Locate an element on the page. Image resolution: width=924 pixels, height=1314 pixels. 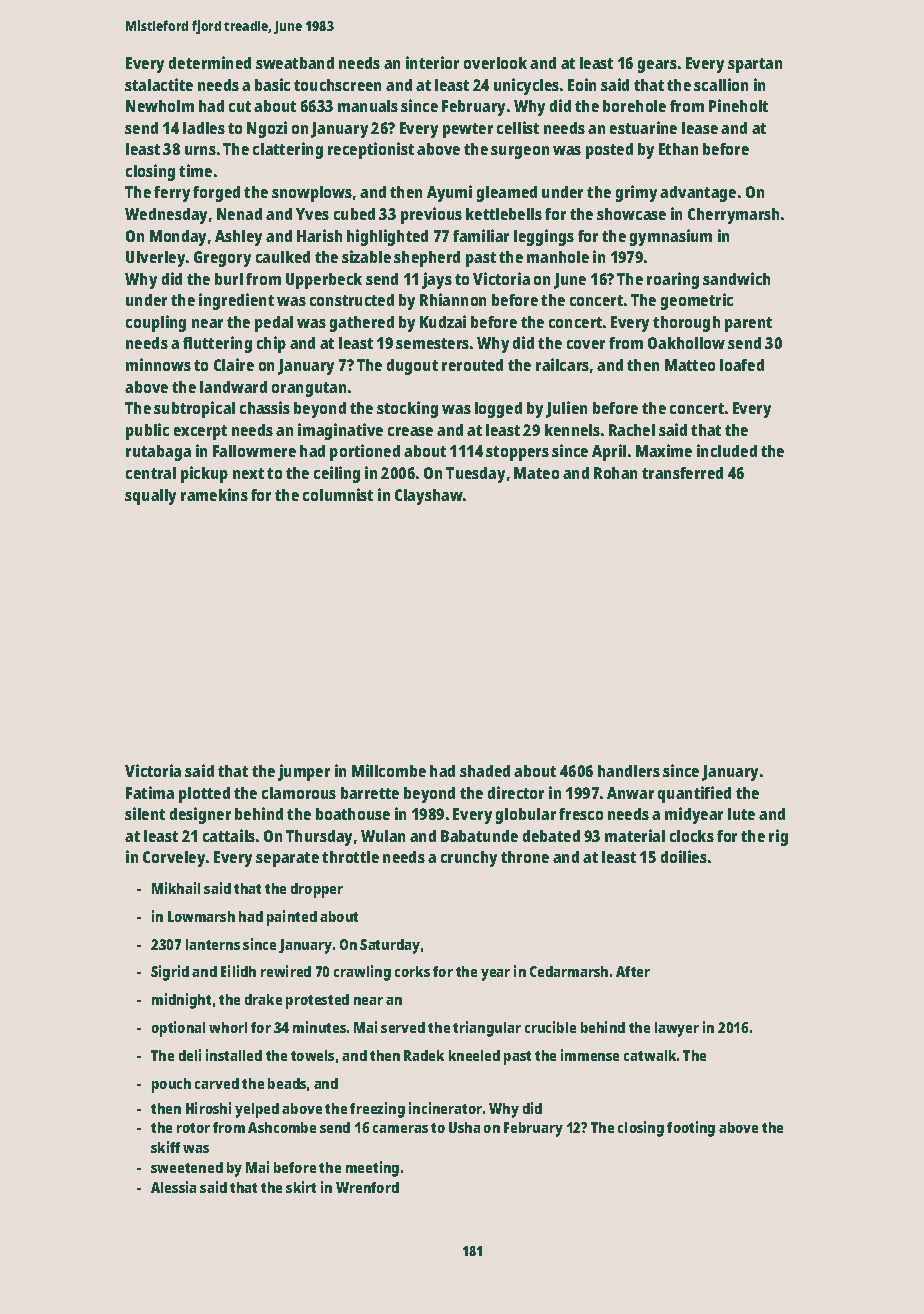
Ulverley is located at coordinates (155, 259).
